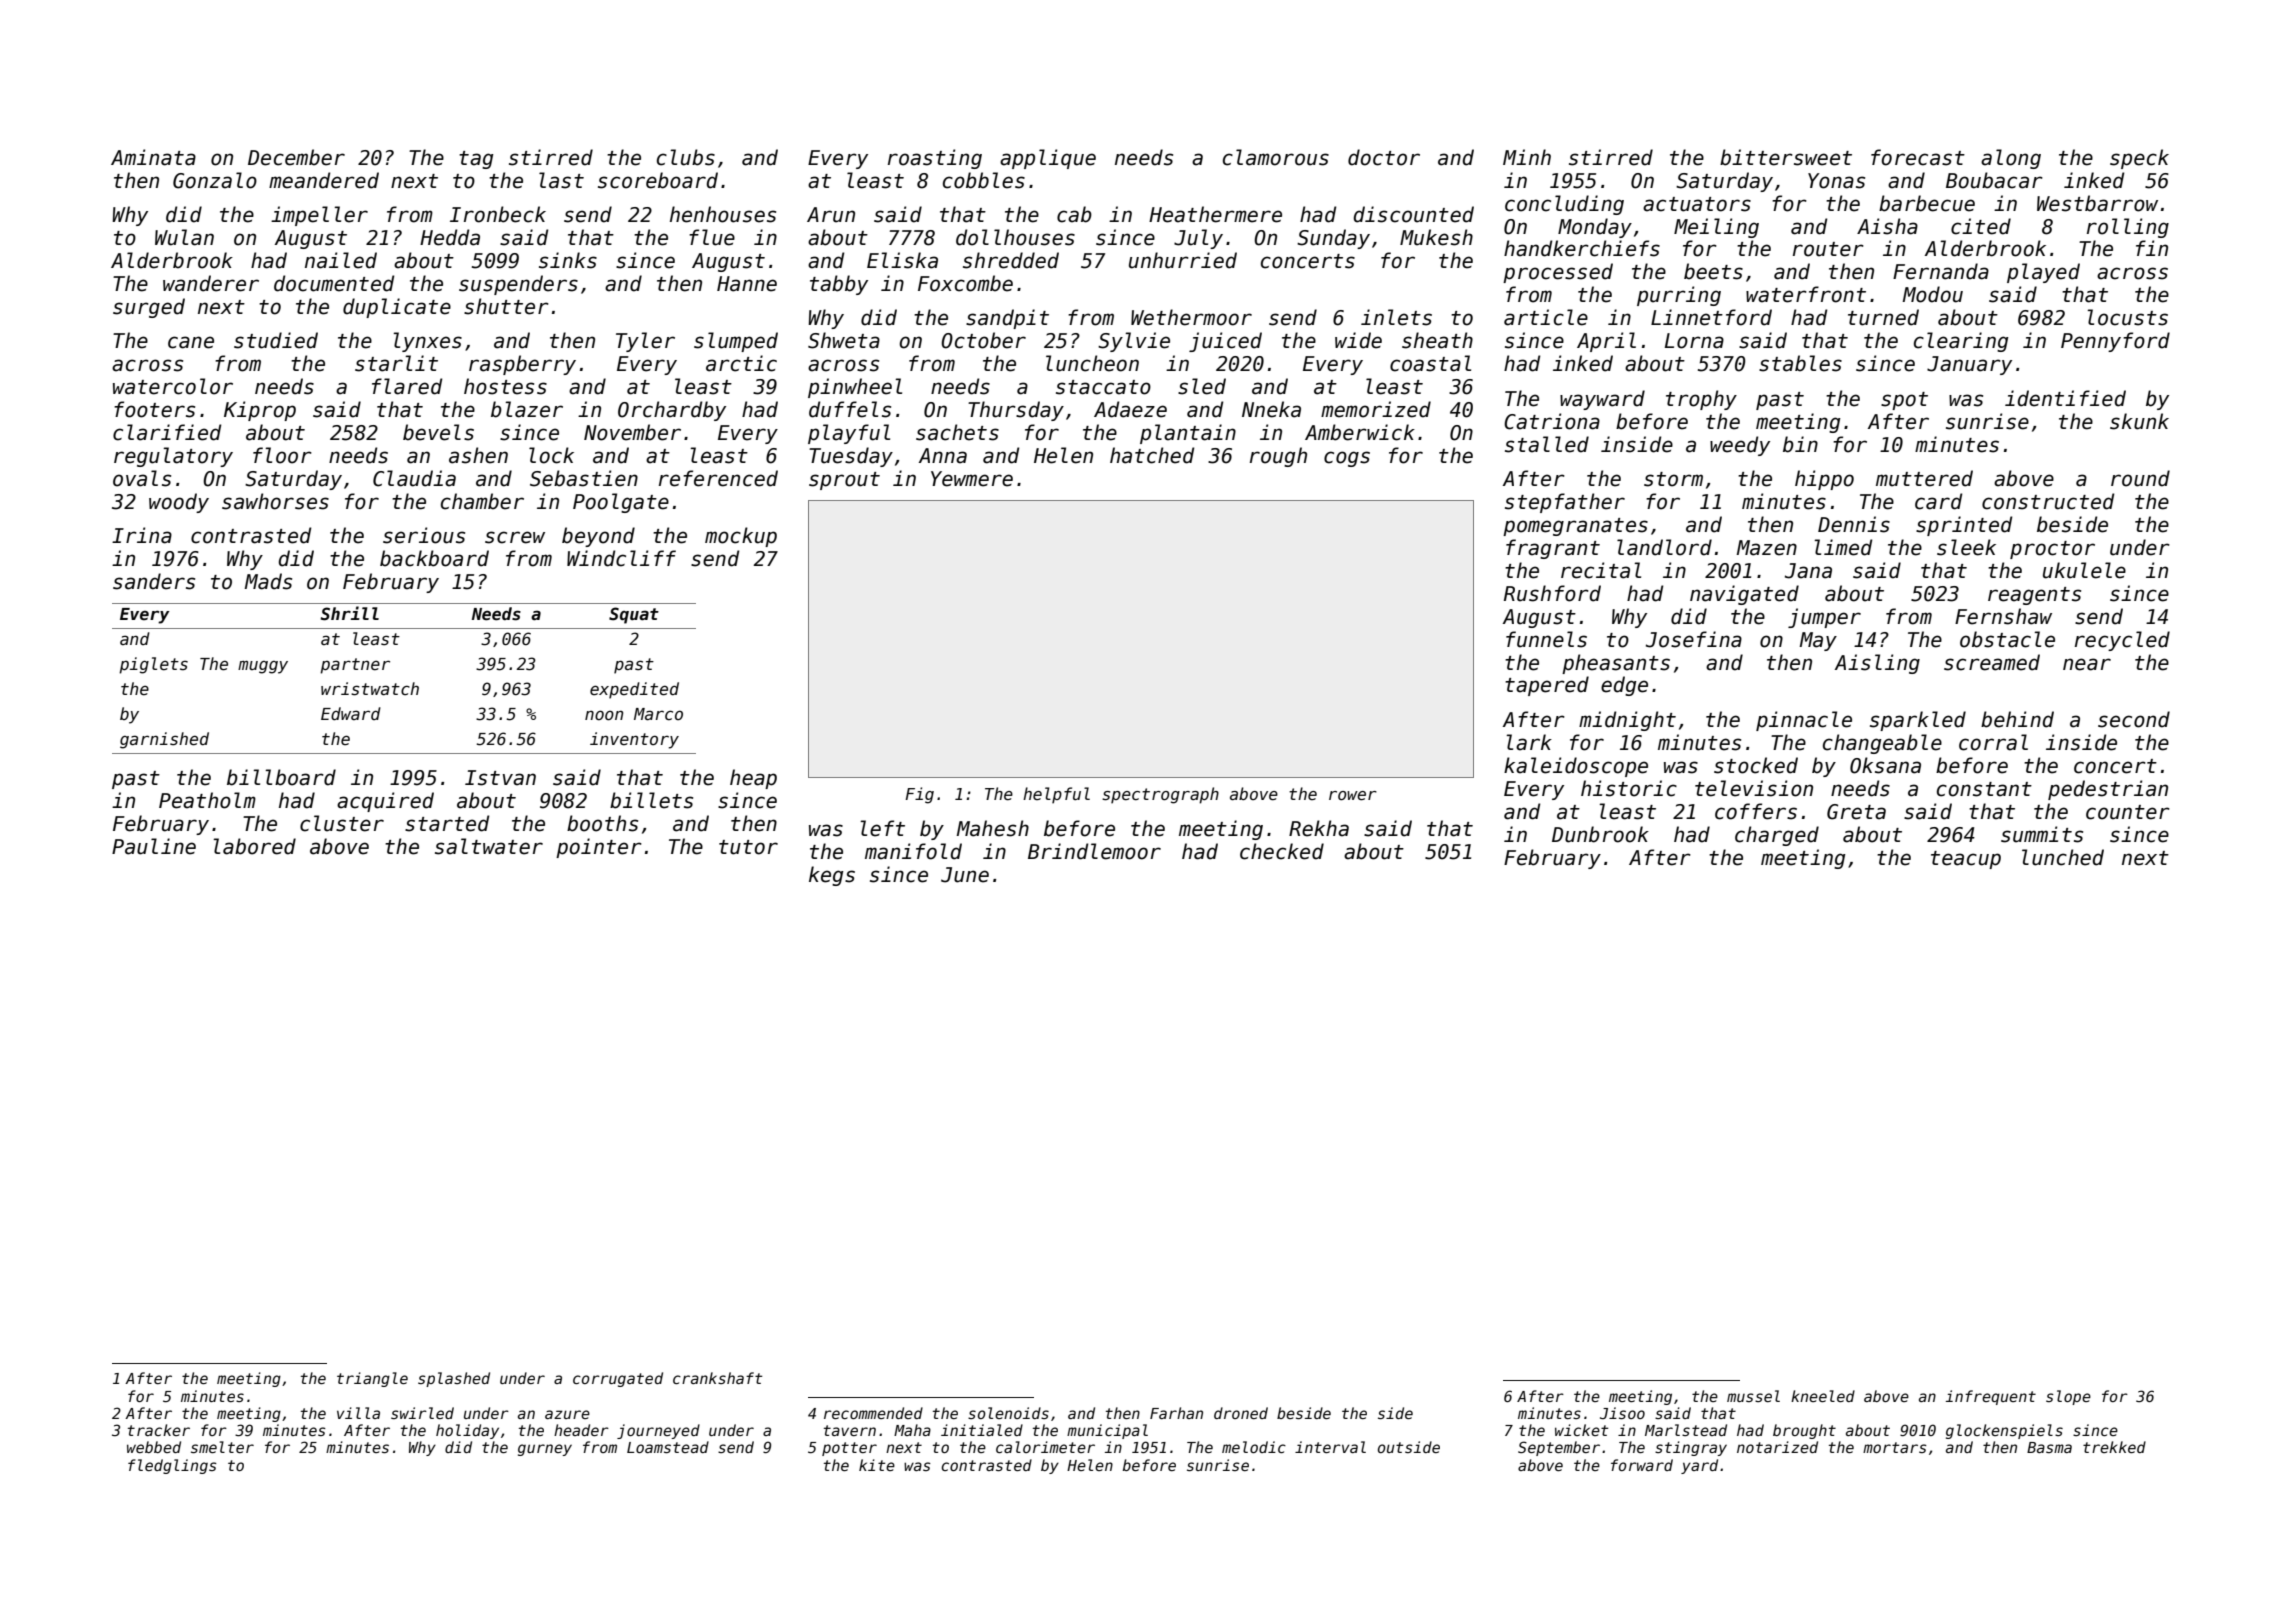 This screenshot has width=2282, height=1614. What do you see at coordinates (1384, 157) in the screenshot?
I see `doctor` at bounding box center [1384, 157].
